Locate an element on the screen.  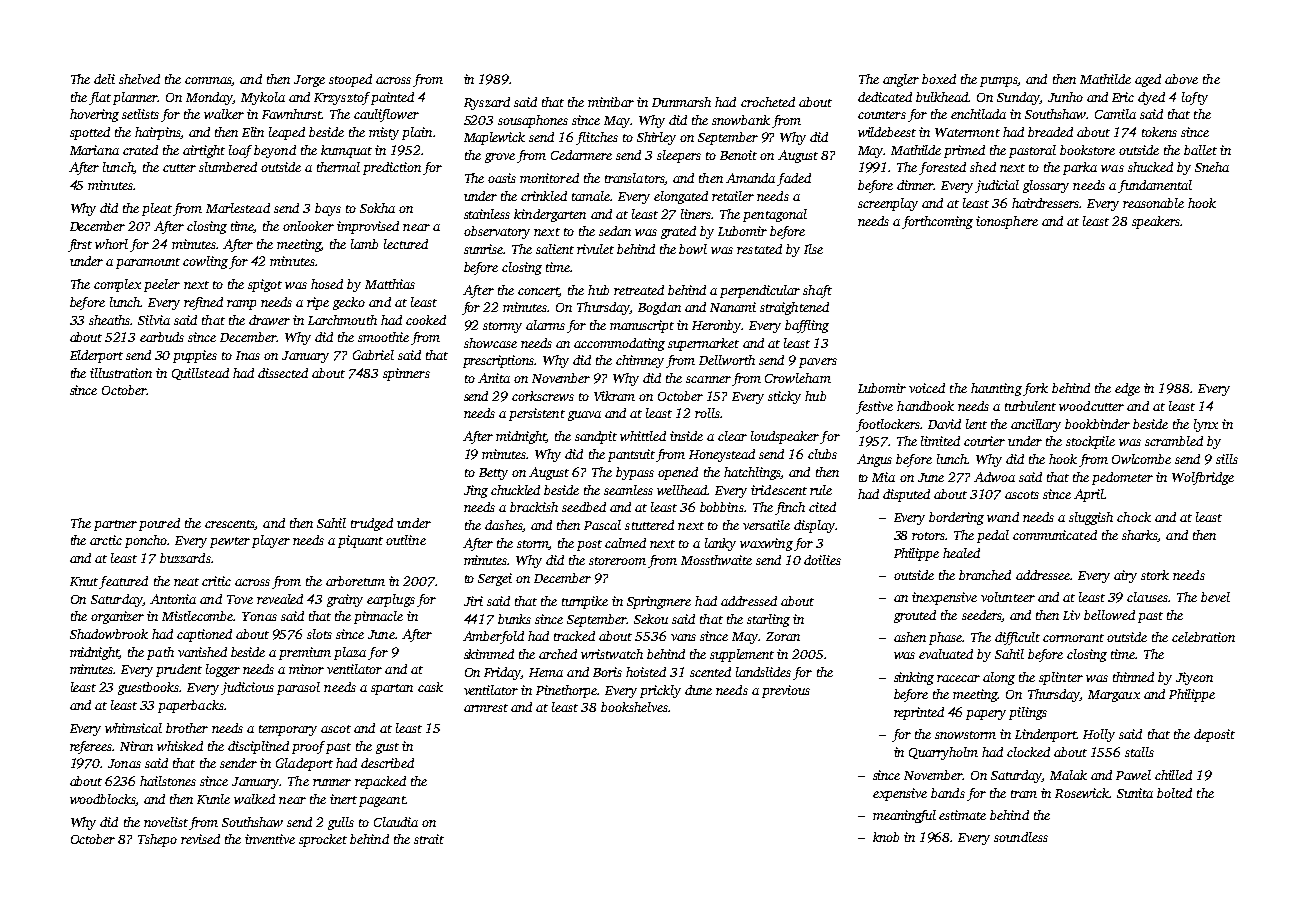
sprocket is located at coordinates (323, 840).
